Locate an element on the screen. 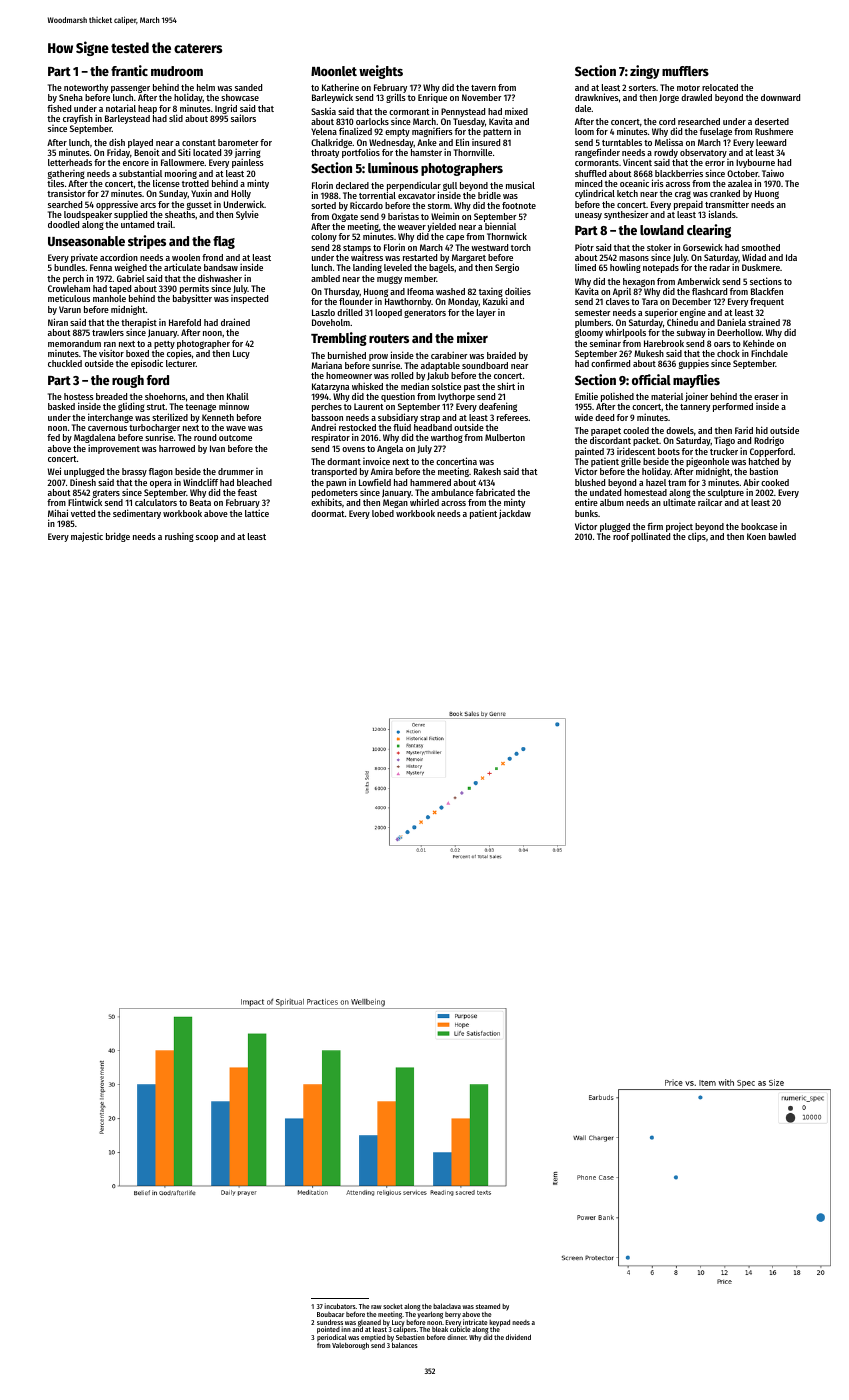 This screenshot has width=849, height=1400. Mulberton is located at coordinates (505, 437).
